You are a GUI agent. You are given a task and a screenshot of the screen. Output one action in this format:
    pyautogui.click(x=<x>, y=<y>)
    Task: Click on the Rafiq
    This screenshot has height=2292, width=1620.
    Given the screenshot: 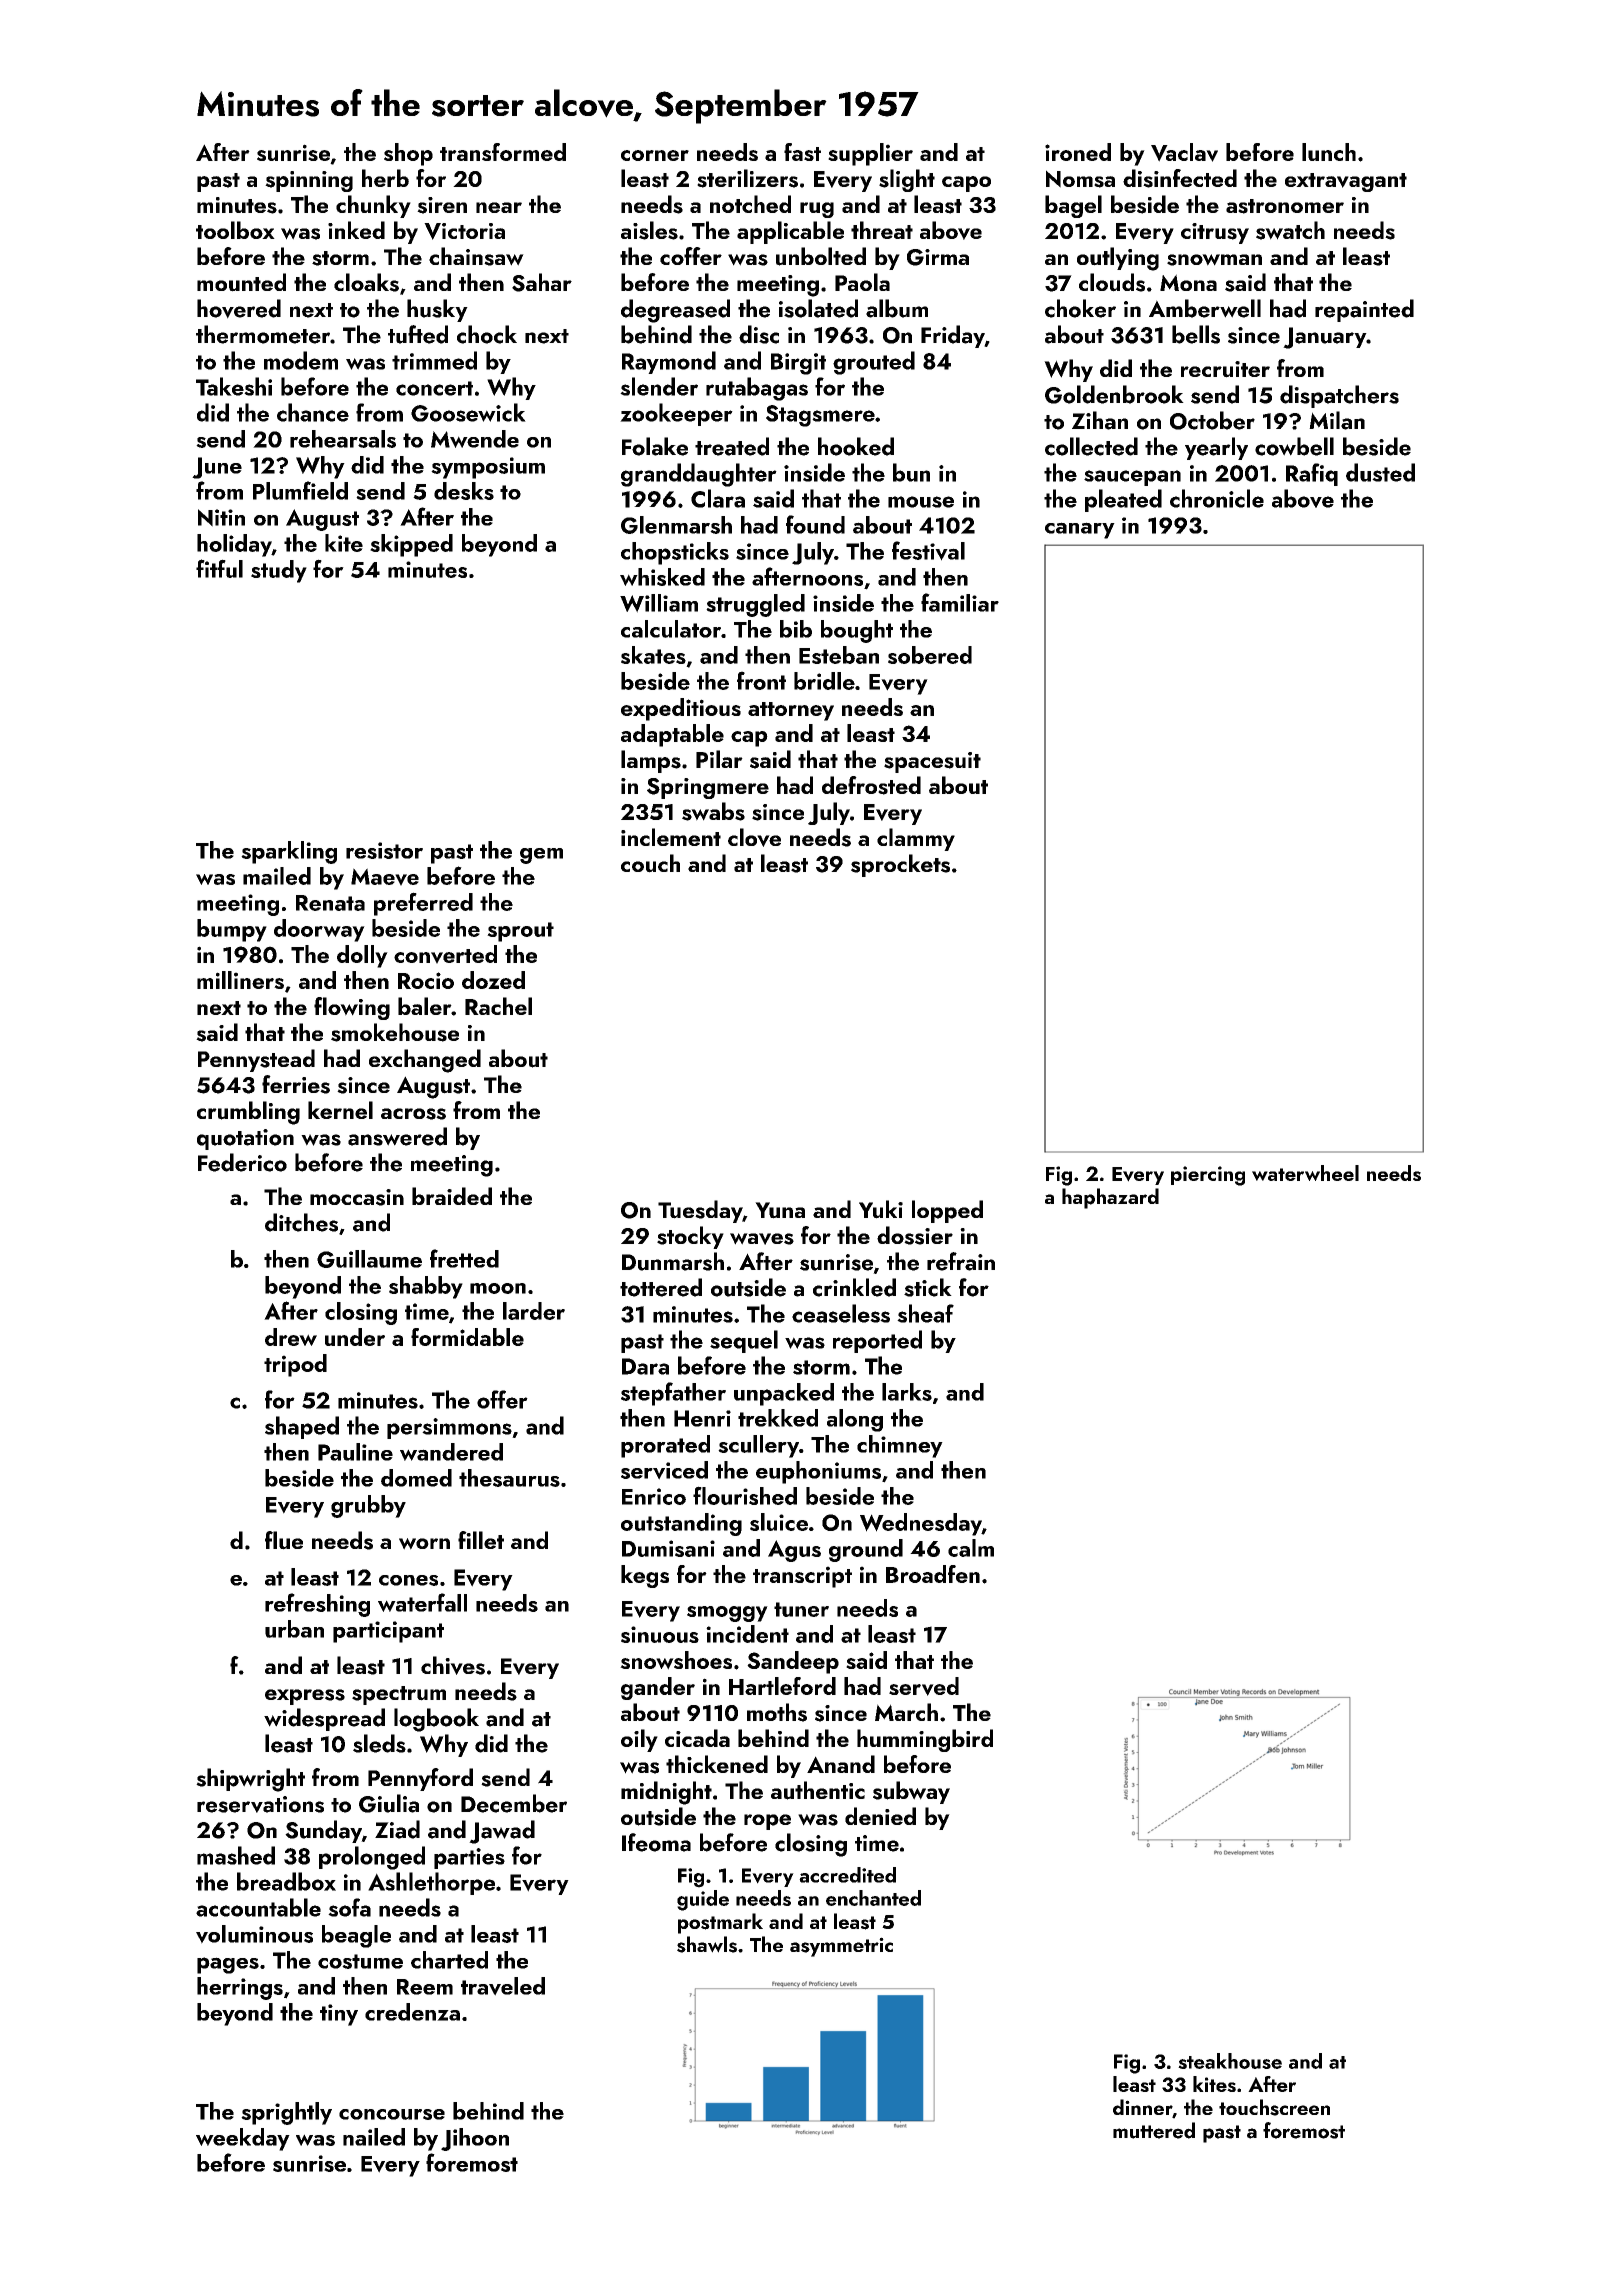 What is the action you would take?
    pyautogui.click(x=1312, y=474)
